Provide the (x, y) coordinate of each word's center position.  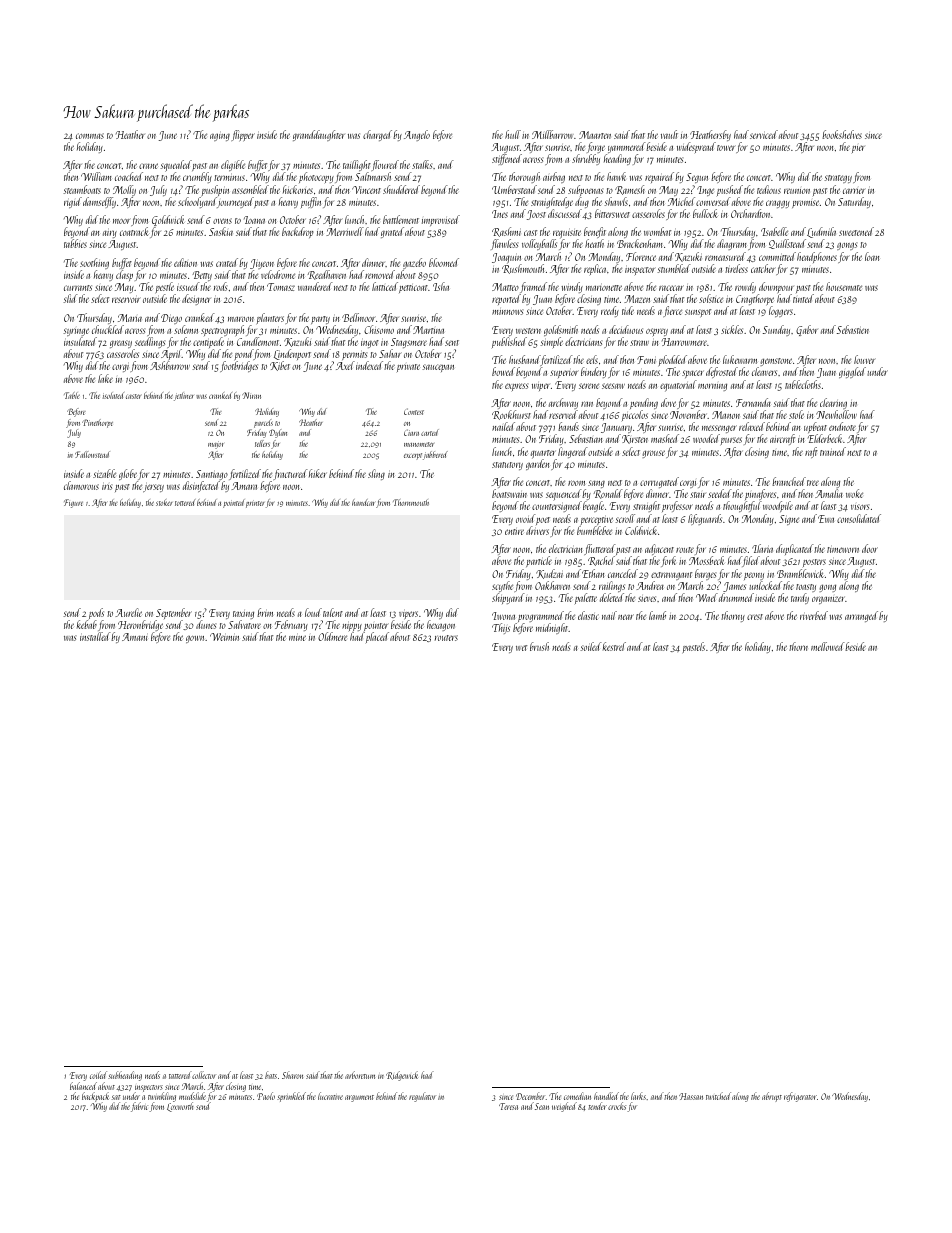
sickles (732, 329)
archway (563, 403)
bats (271, 1075)
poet (543, 521)
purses (731, 441)
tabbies (75, 243)
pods (96, 613)
